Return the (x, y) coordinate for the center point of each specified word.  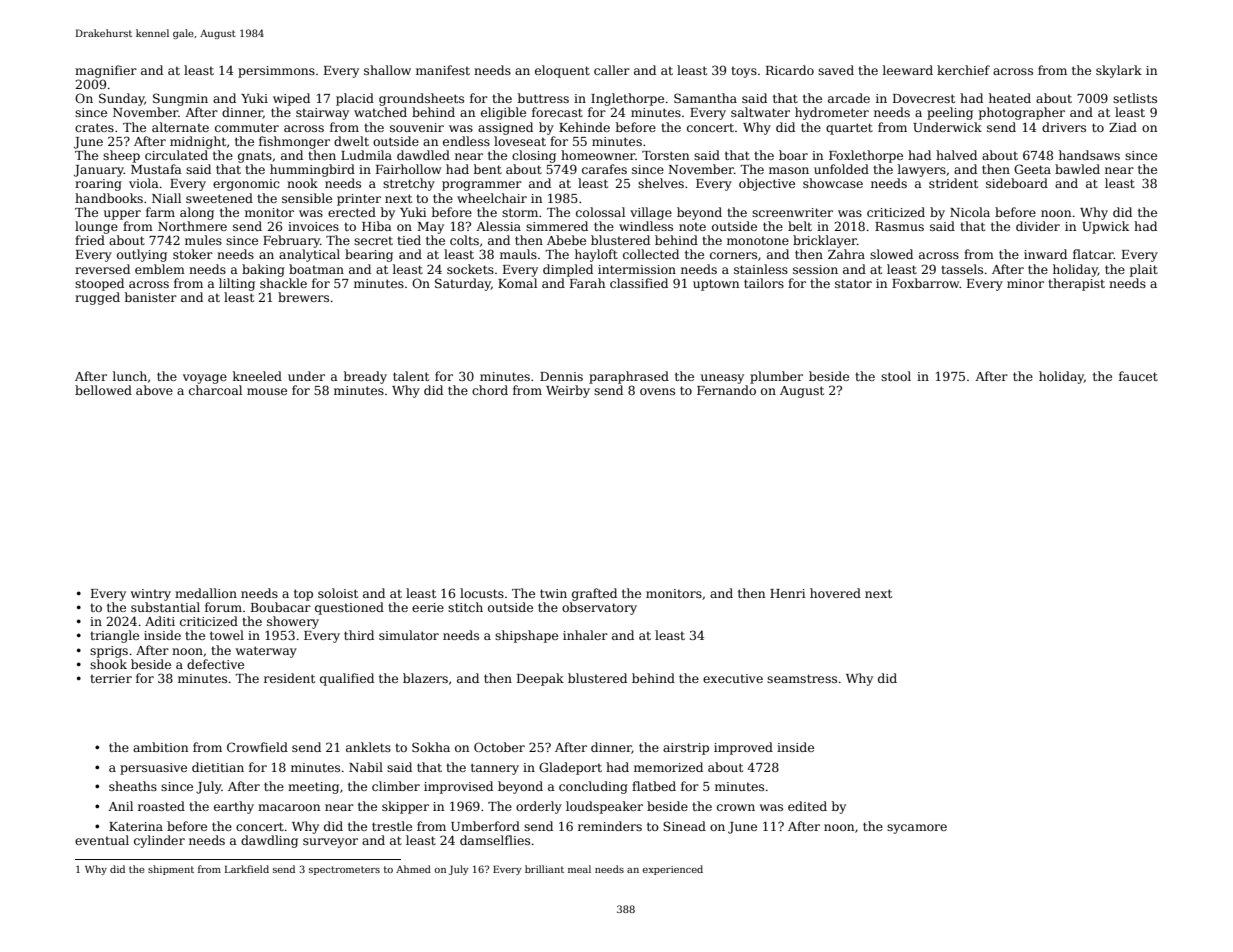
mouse (267, 391)
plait (1144, 270)
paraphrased (629, 377)
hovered (835, 593)
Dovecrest (924, 98)
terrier (111, 678)
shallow (387, 70)
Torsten (665, 155)
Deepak (540, 679)
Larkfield (247, 869)
